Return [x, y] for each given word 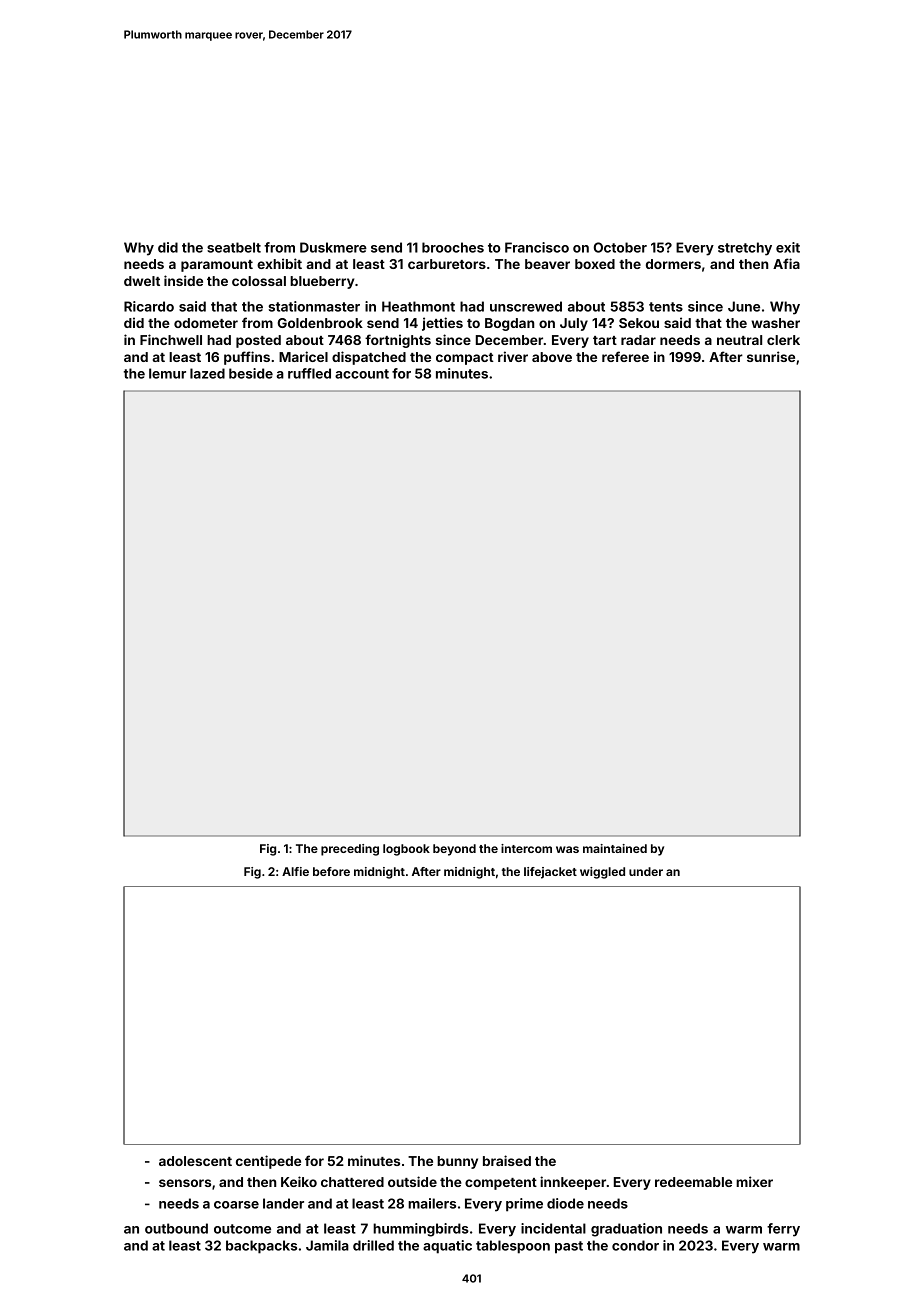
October [620, 247]
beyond [454, 850]
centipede [268, 1162]
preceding [350, 850]
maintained [615, 848]
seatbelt [234, 247]
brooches [453, 247]
